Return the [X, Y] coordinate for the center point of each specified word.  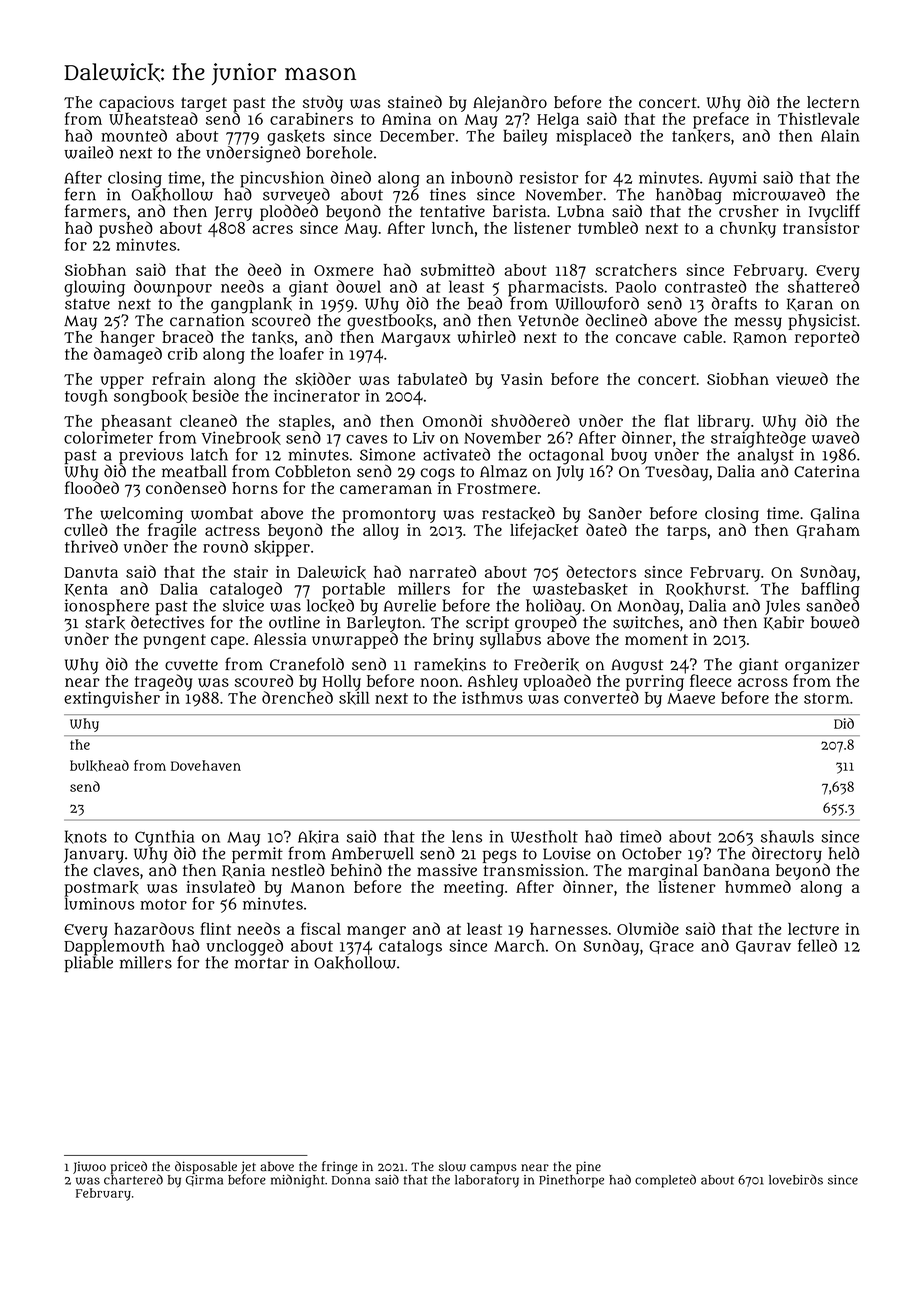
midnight [298, 1181]
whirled [486, 336]
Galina [835, 514]
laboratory [487, 1181]
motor [163, 904]
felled [817, 945]
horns [255, 488]
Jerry [233, 213]
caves [366, 439]
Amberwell [373, 853]
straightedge [758, 439]
